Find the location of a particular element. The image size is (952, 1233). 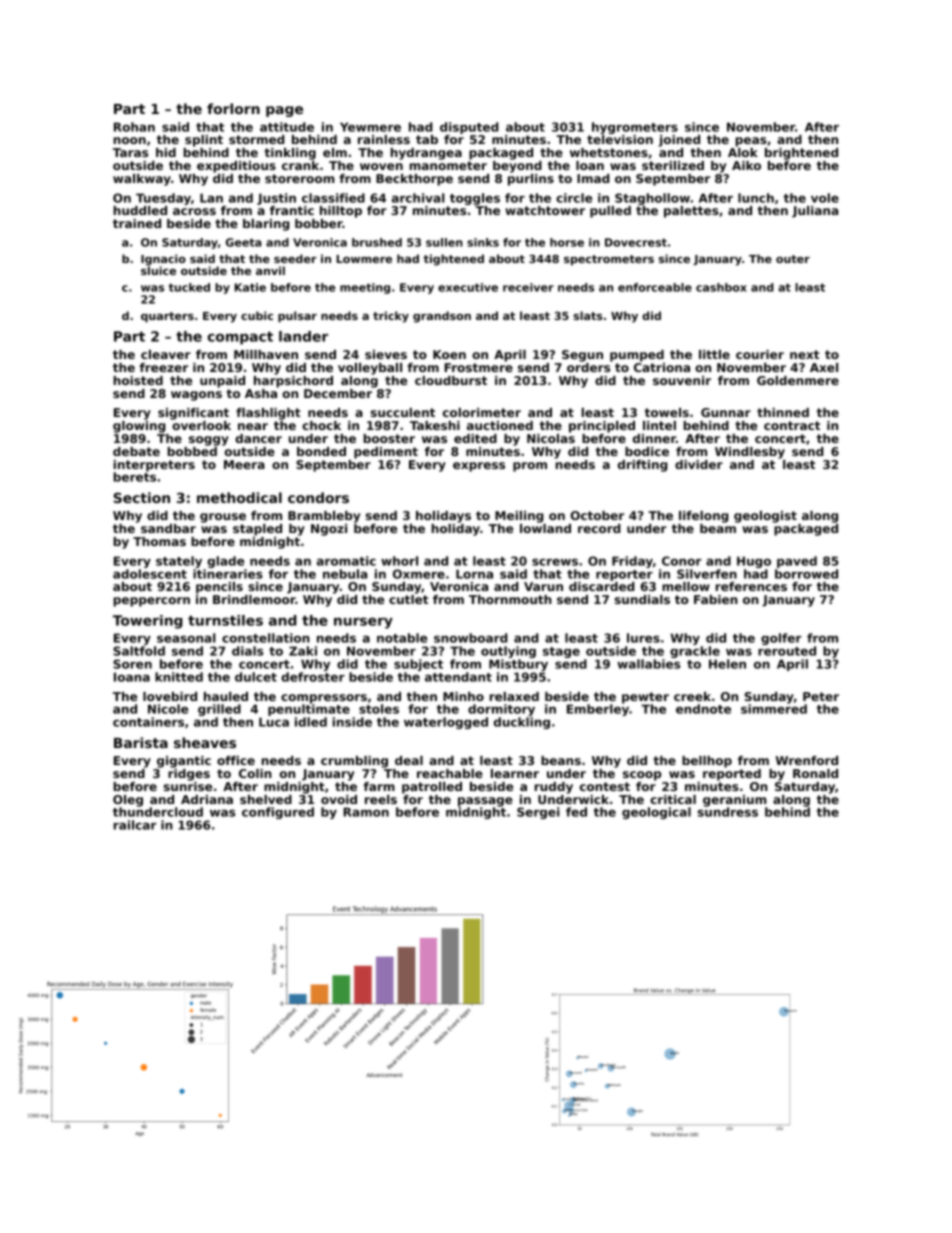

lures is located at coordinates (643, 638).
